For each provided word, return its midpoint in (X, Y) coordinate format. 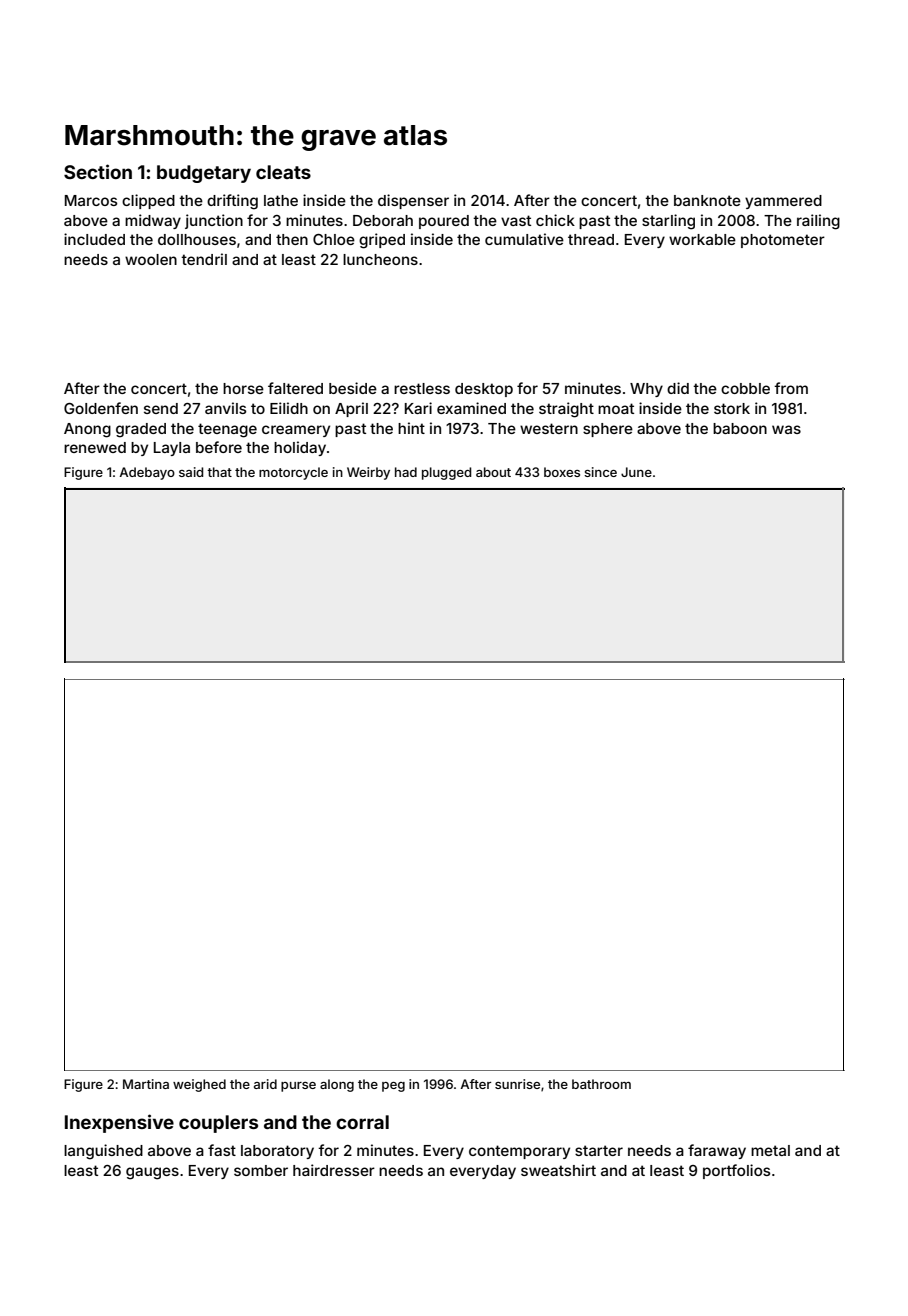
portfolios (736, 1171)
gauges (152, 1173)
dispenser (413, 201)
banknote (707, 200)
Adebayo (147, 473)
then (292, 239)
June (636, 472)
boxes (562, 472)
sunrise (517, 1084)
